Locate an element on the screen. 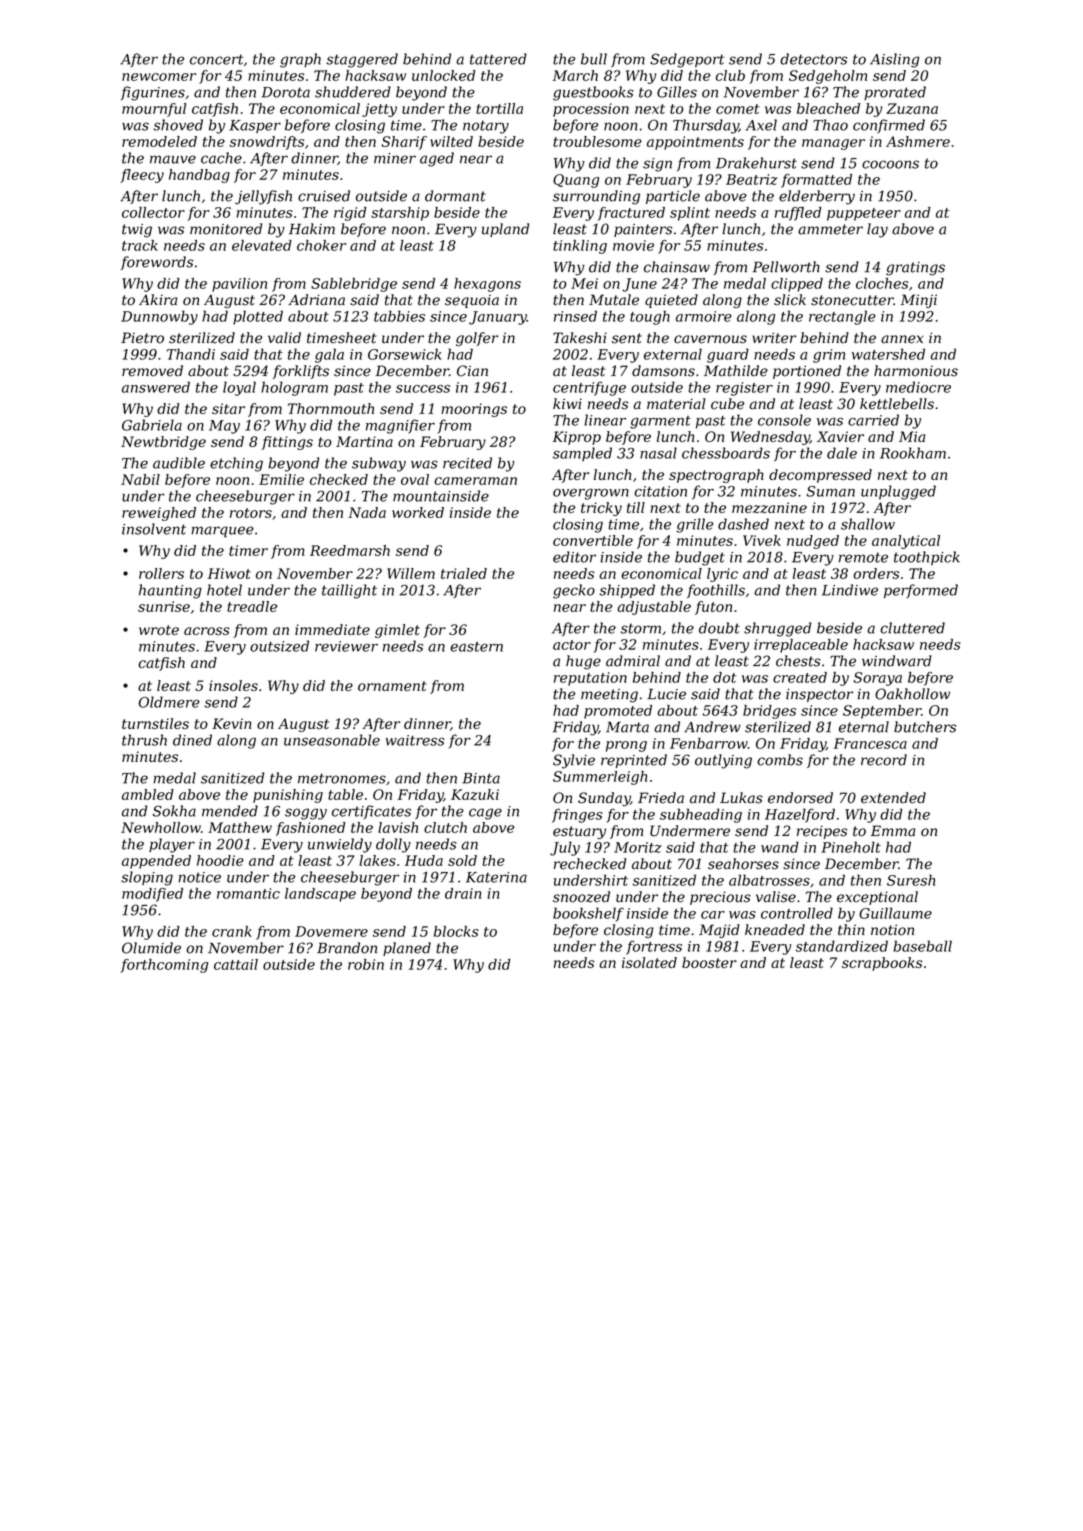  slick is located at coordinates (790, 300).
